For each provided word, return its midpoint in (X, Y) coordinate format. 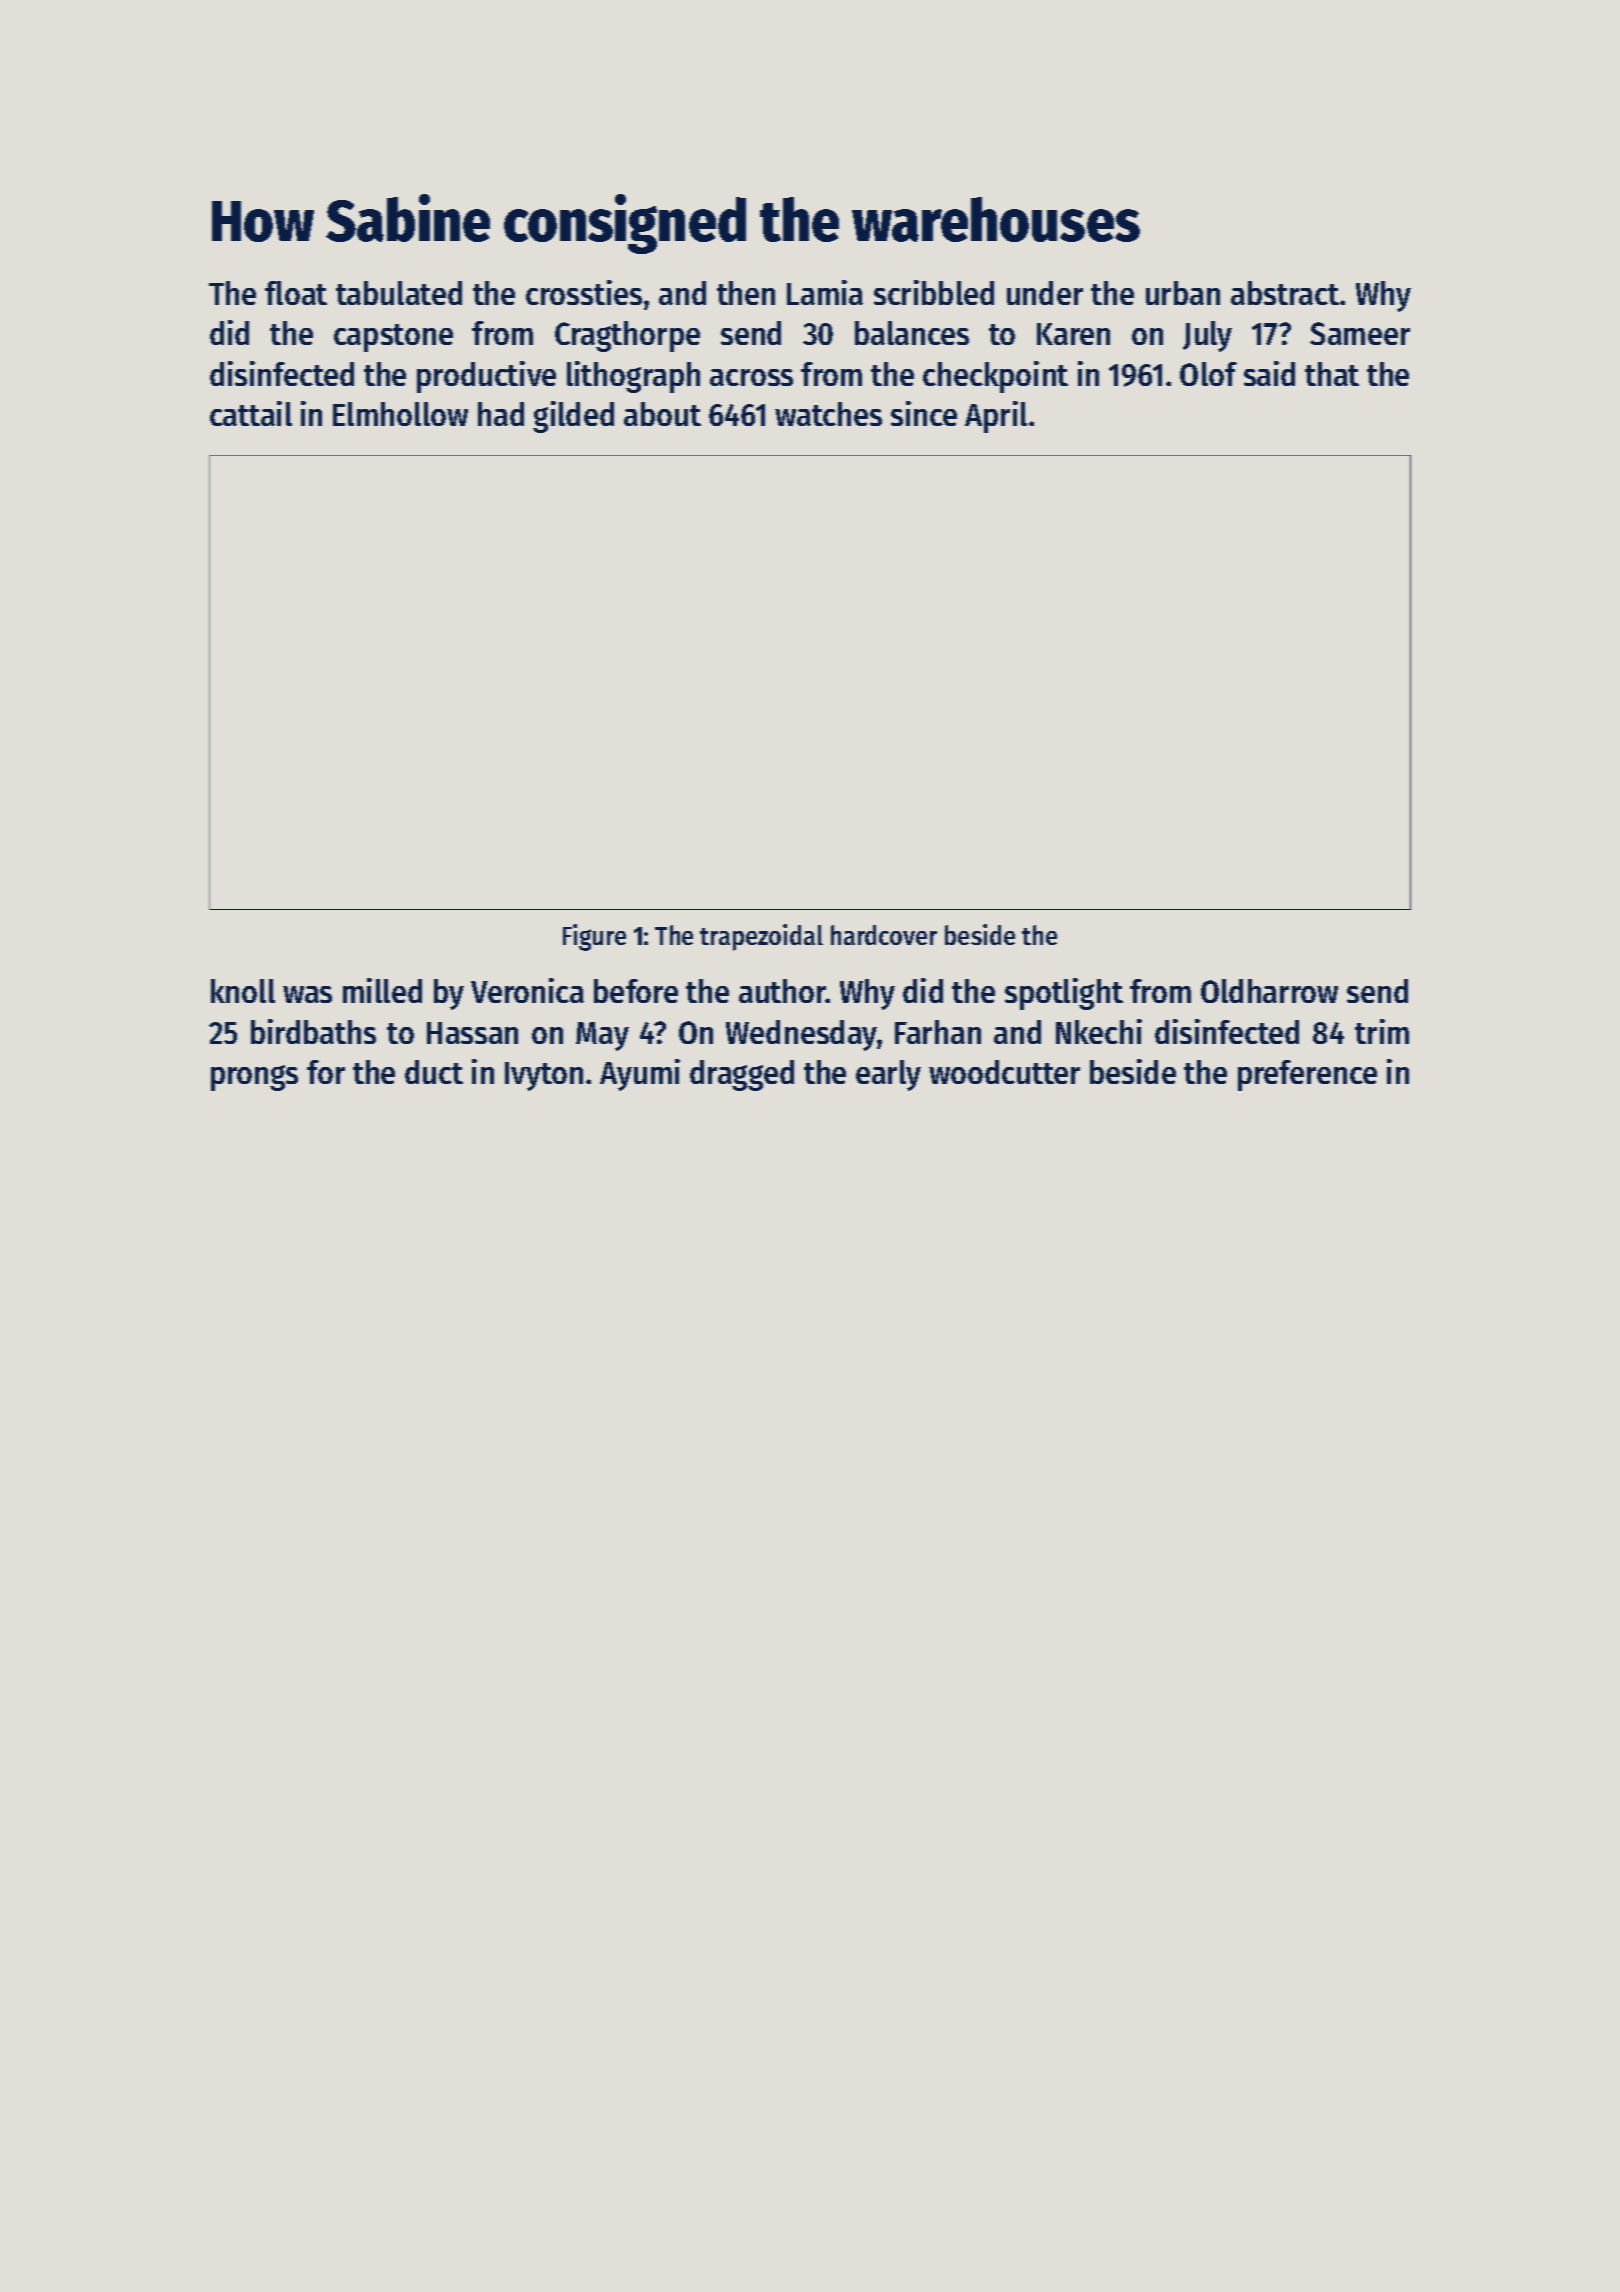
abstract (1285, 293)
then (746, 293)
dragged (742, 1075)
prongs (254, 1078)
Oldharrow (1269, 991)
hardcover (884, 935)
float (296, 293)
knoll (243, 991)
